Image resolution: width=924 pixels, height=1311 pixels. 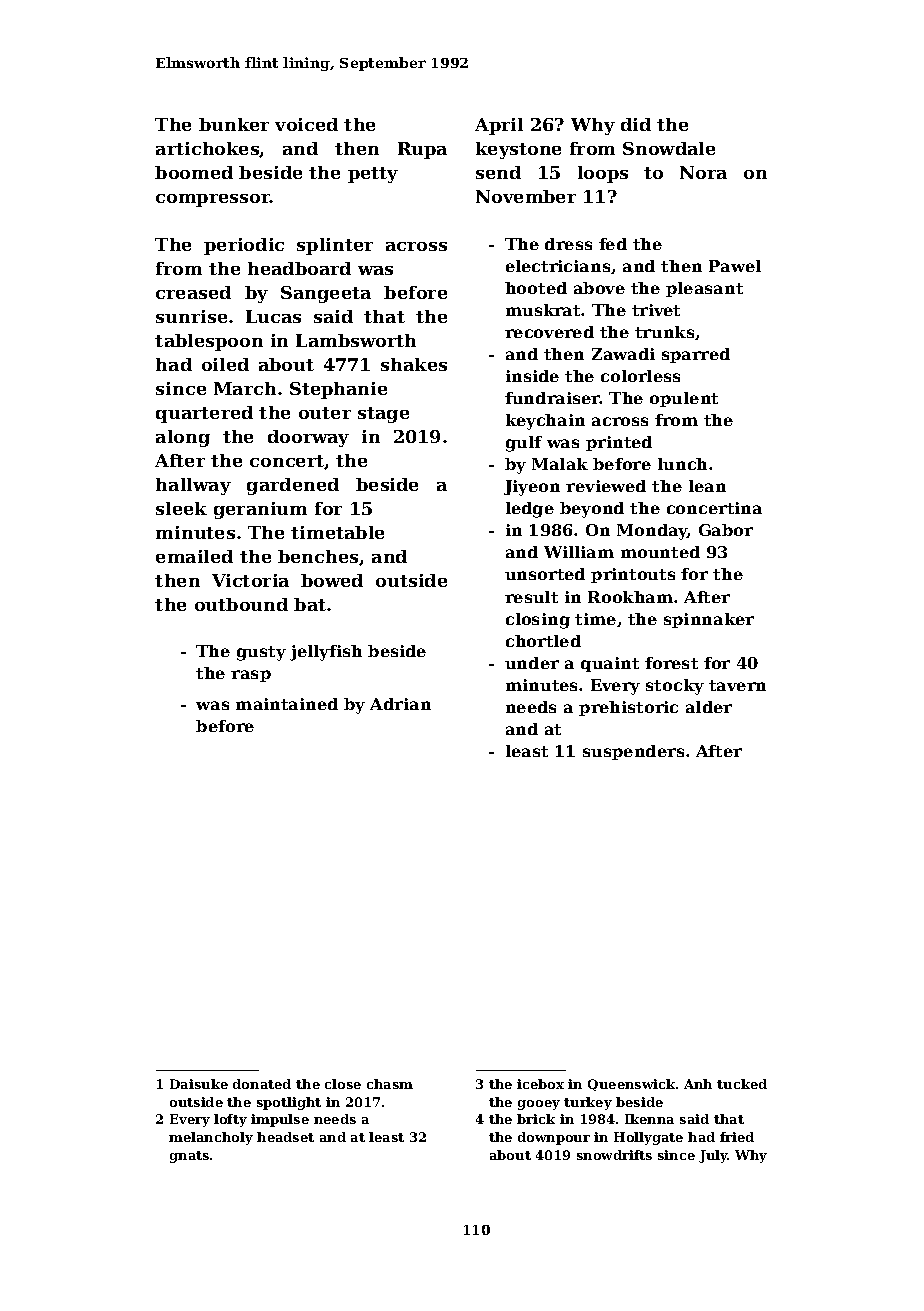 What do you see at coordinates (208, 149) in the screenshot?
I see `artichokes` at bounding box center [208, 149].
